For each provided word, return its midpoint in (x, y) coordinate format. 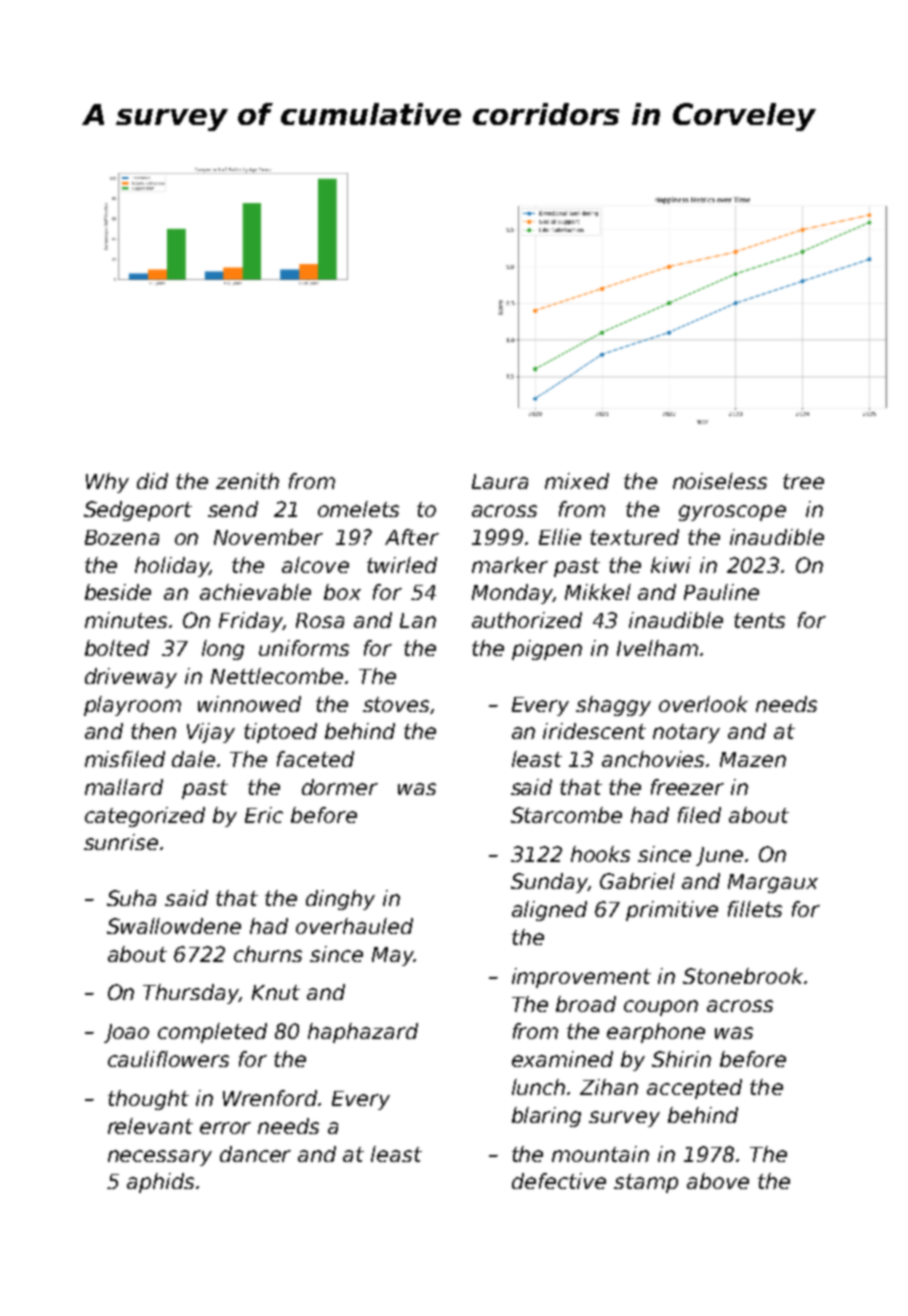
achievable (255, 592)
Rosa (320, 620)
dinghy (340, 900)
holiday (172, 567)
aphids (160, 1183)
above (718, 1181)
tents (759, 620)
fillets (755, 909)
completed (212, 1033)
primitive (672, 911)
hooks (600, 854)
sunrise (121, 842)
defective (559, 1181)
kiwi (671, 565)
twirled (402, 565)
